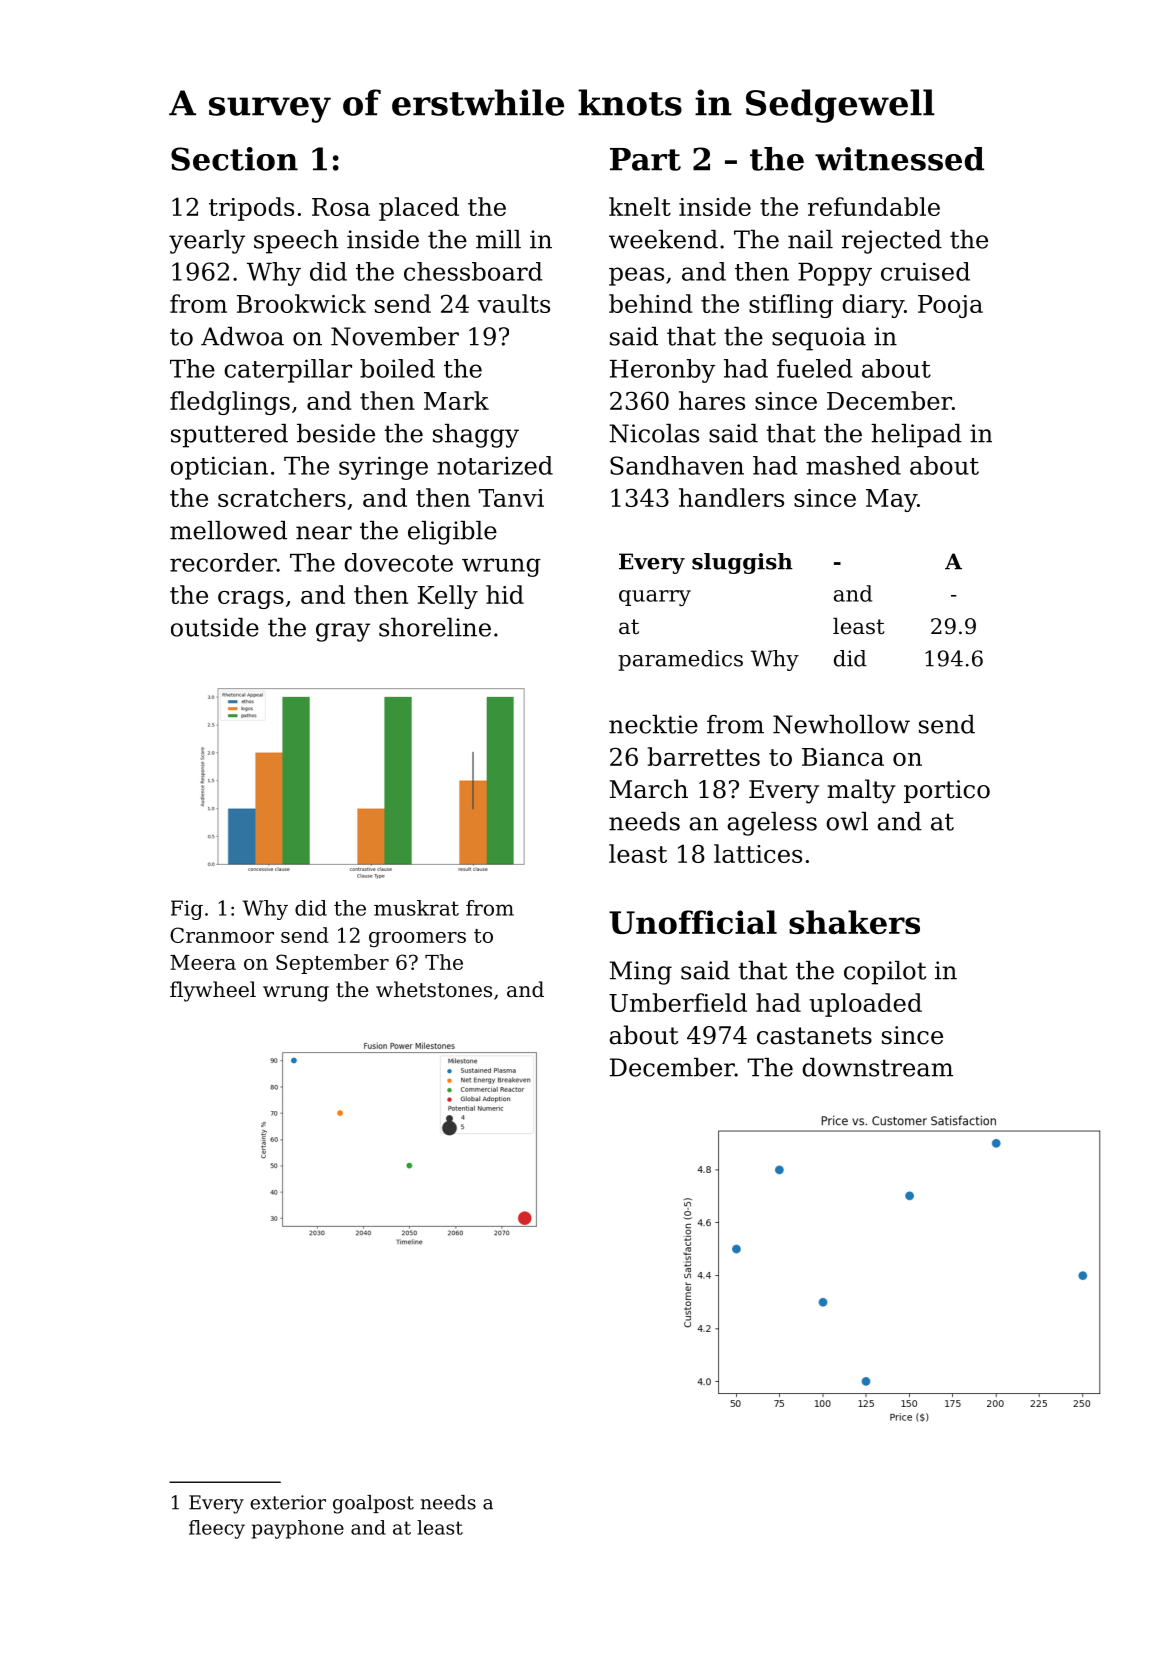  Describe the element at coordinates (416, 908) in the screenshot. I see `muskrat` at that location.
